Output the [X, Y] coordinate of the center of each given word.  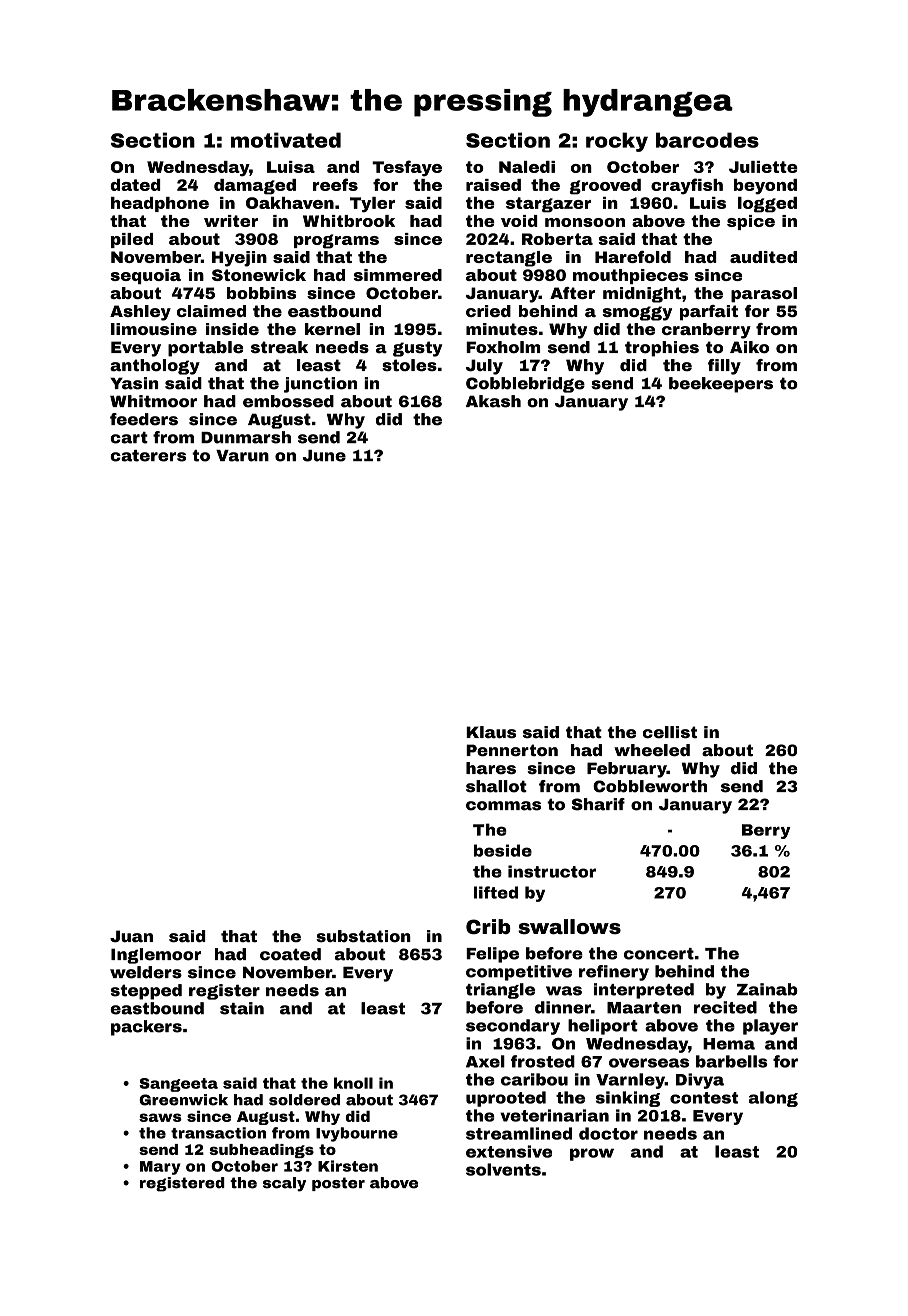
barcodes [707, 140]
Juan [131, 936]
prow [592, 1154]
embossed [288, 401]
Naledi [527, 167]
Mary [160, 1168]
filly [724, 367]
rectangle [509, 259]
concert [659, 954]
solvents [503, 1169]
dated [135, 185]
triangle [500, 991]
